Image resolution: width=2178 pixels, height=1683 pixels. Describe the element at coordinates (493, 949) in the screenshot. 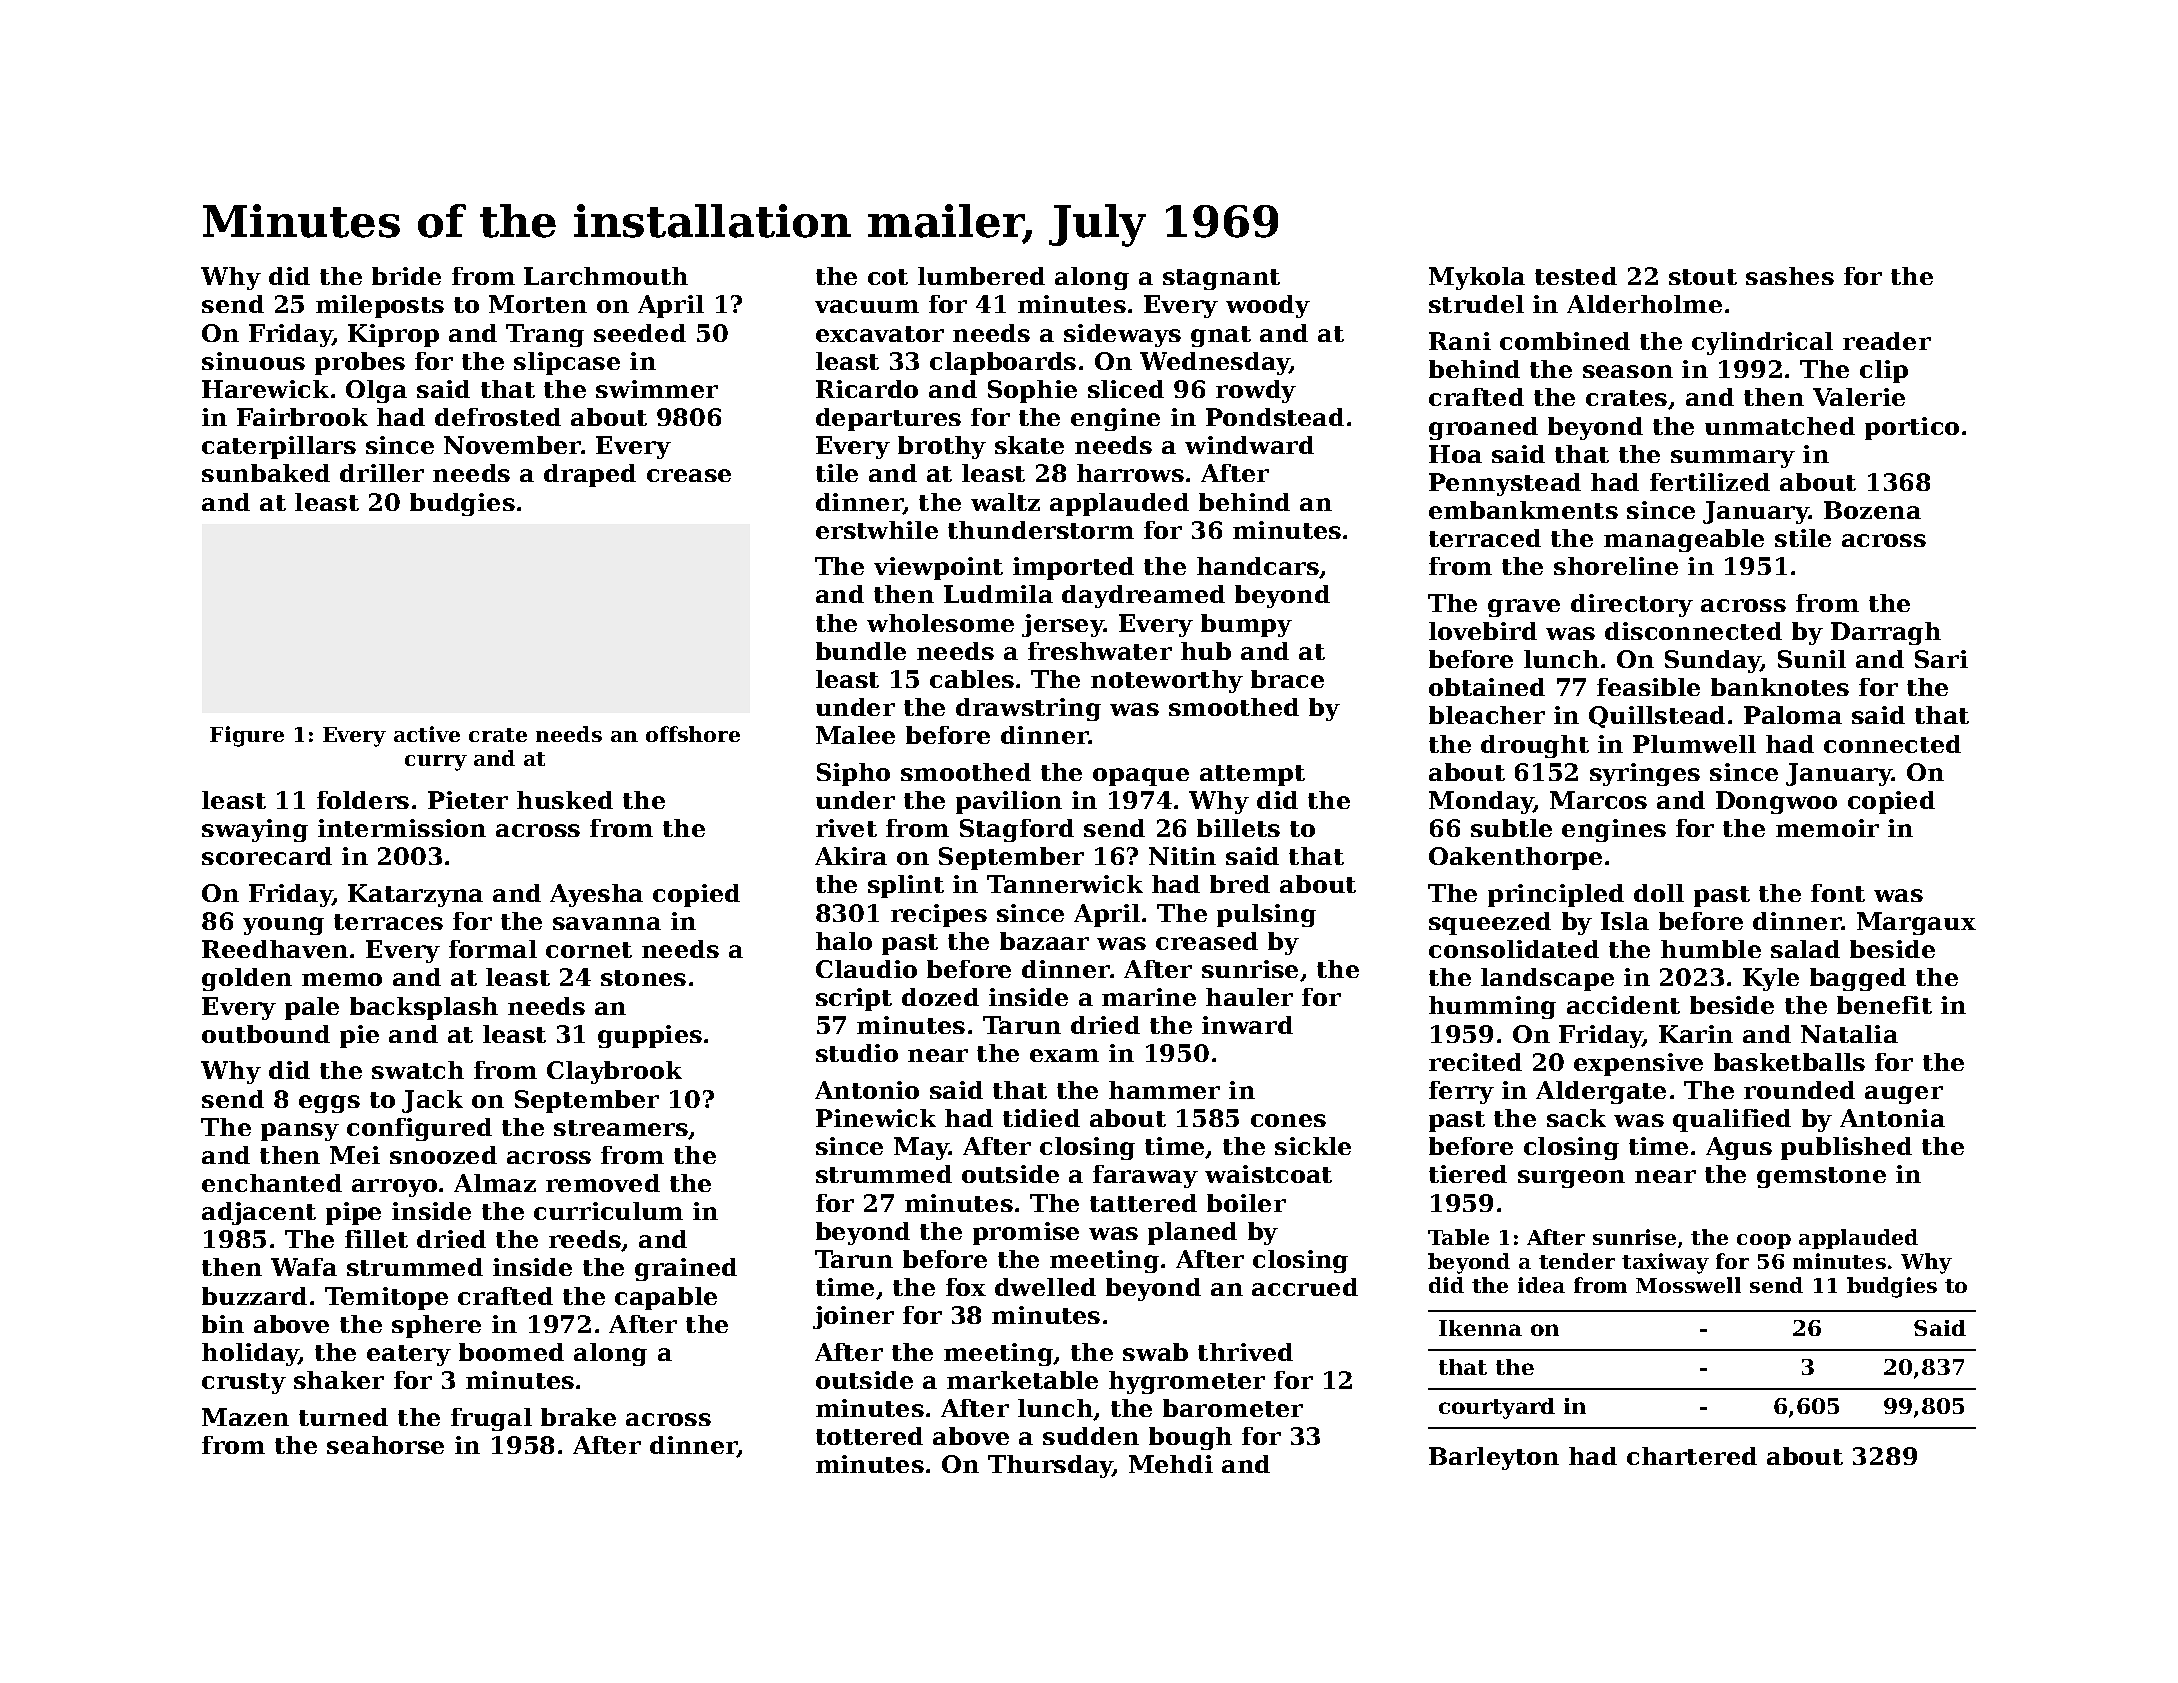

I see `formal` at that location.
